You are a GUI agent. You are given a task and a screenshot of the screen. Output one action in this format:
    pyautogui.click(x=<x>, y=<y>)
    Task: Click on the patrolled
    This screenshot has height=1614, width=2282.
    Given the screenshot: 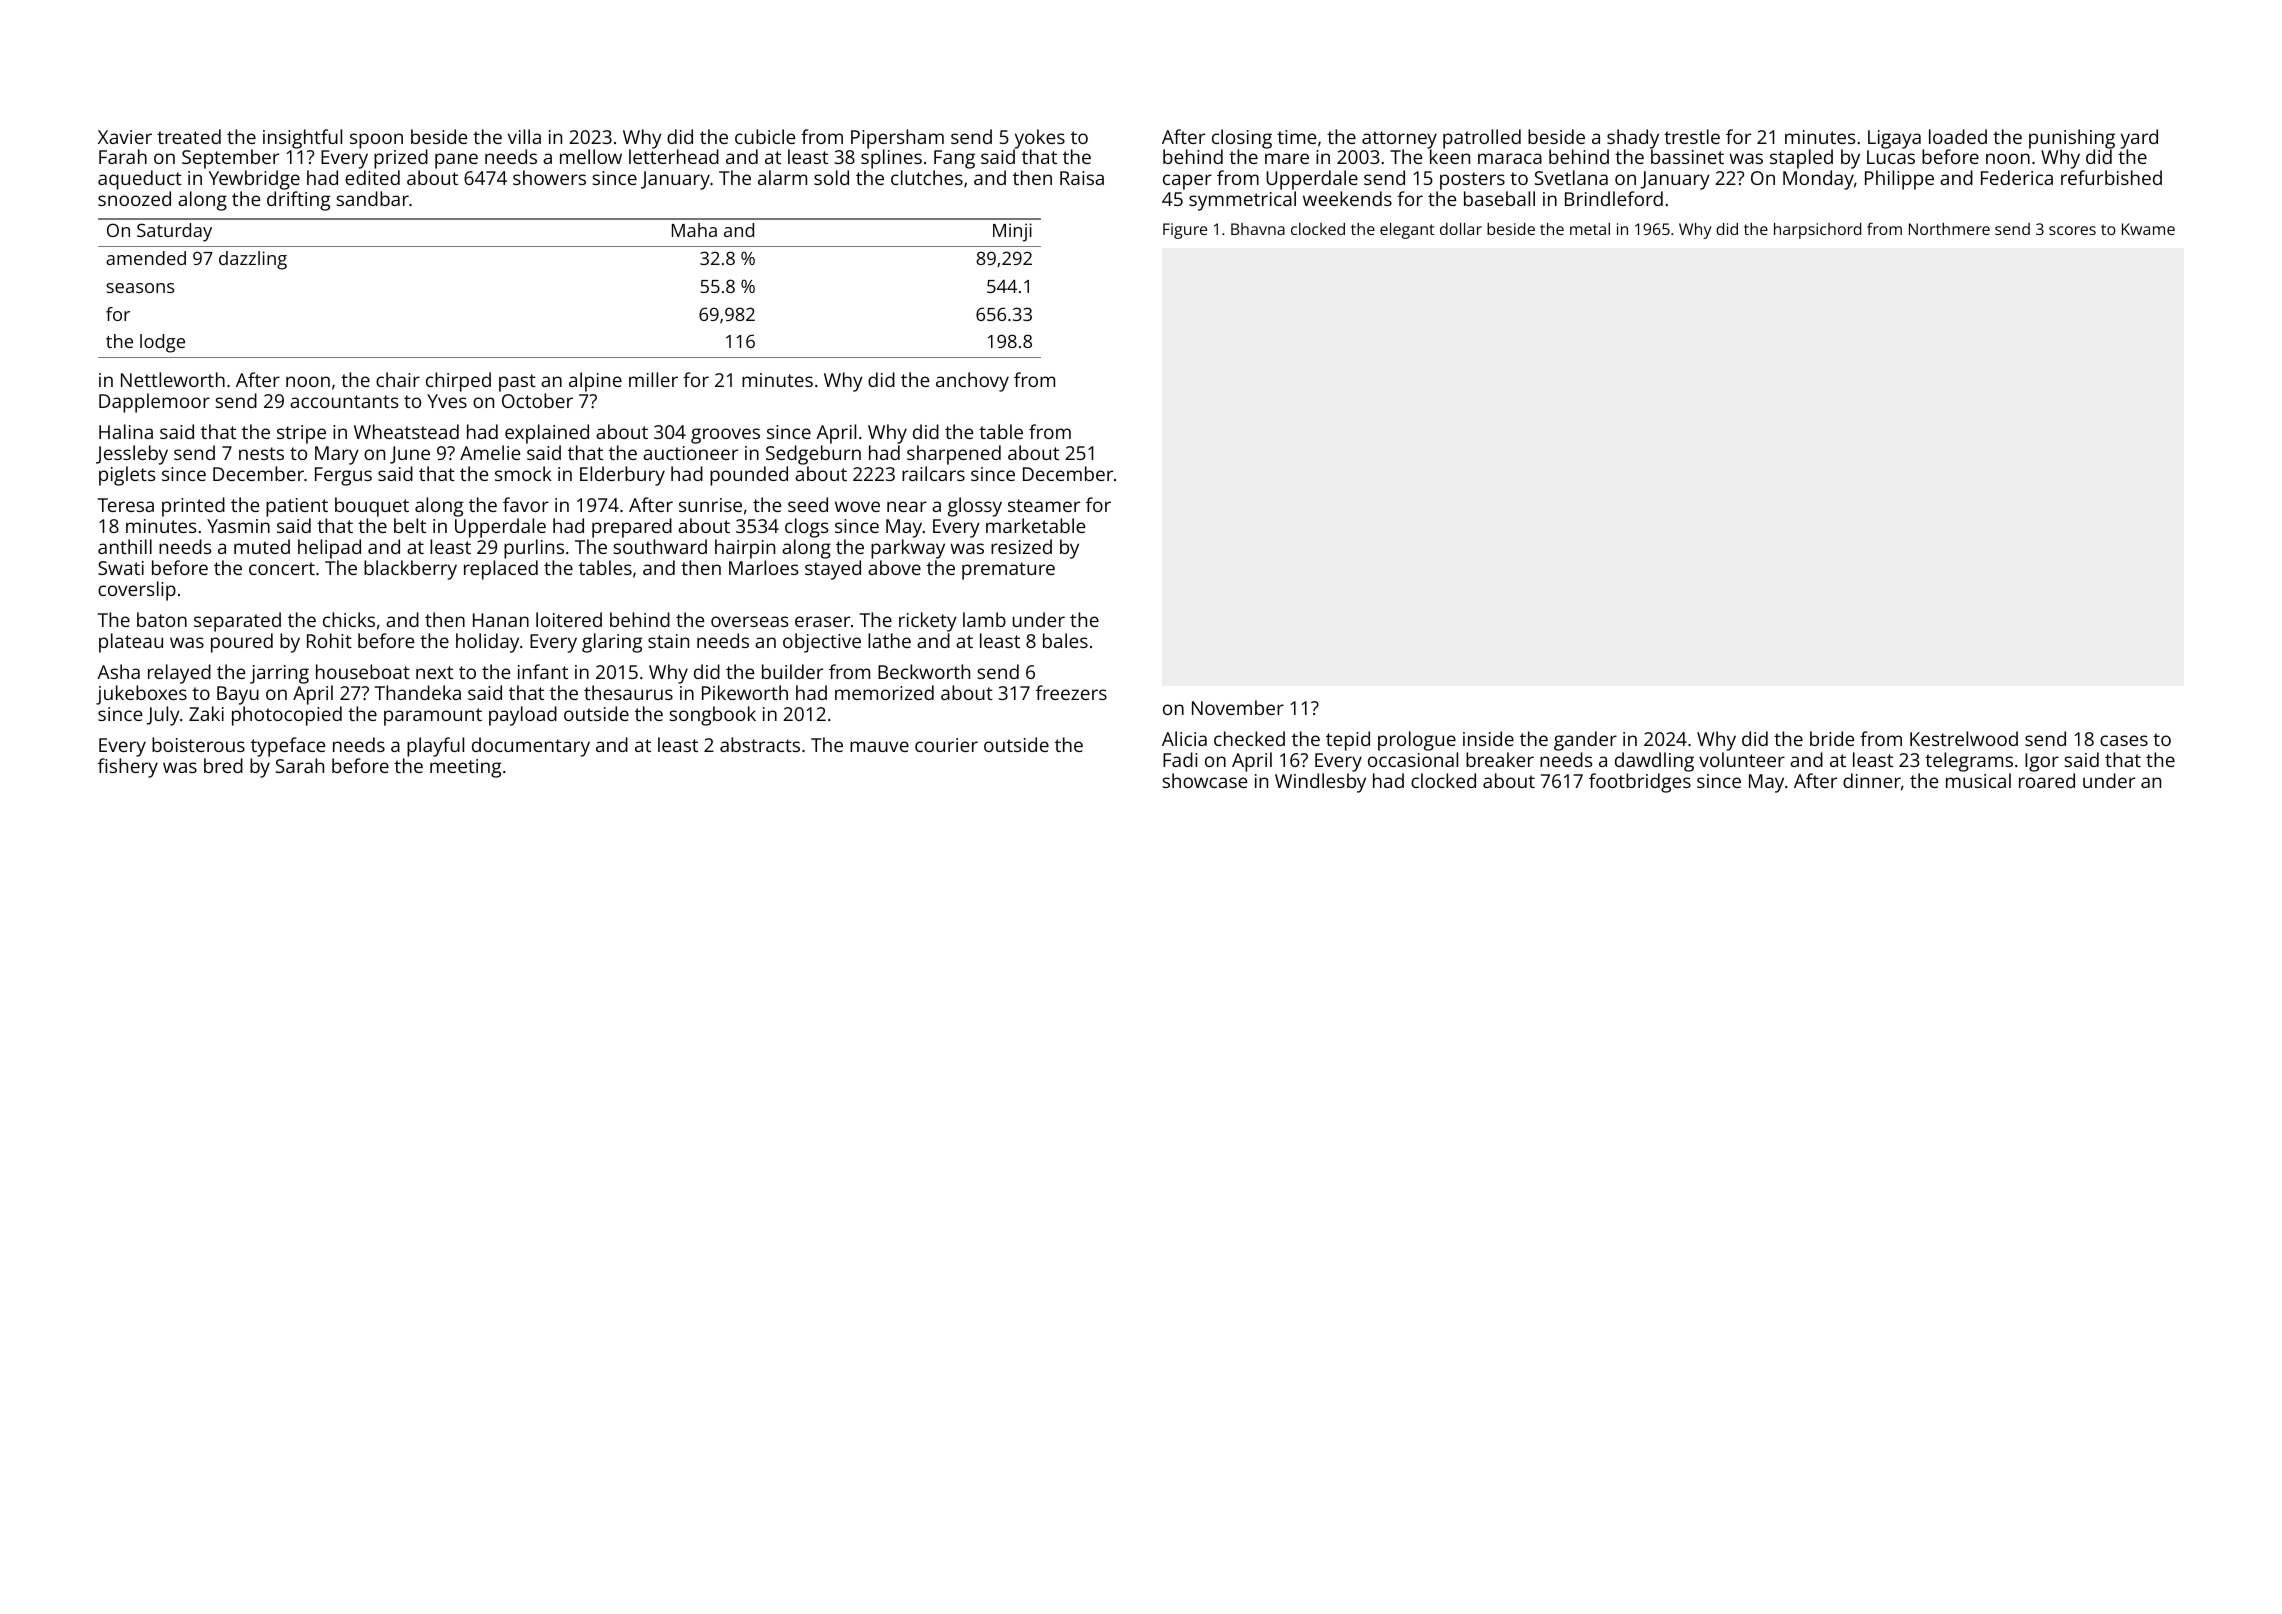 What is the action you would take?
    pyautogui.click(x=1482, y=139)
